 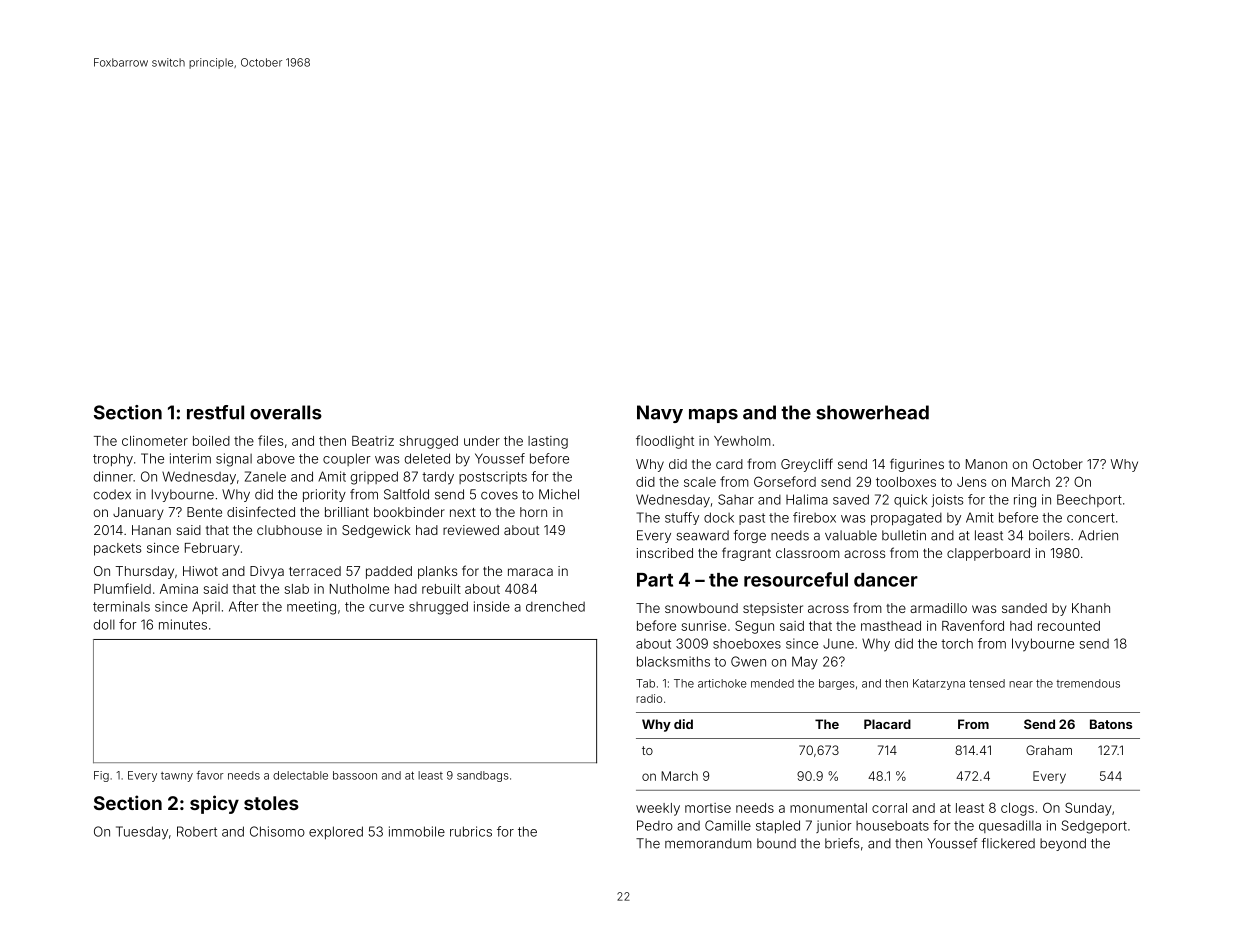 I want to click on beyond, so click(x=1063, y=844).
